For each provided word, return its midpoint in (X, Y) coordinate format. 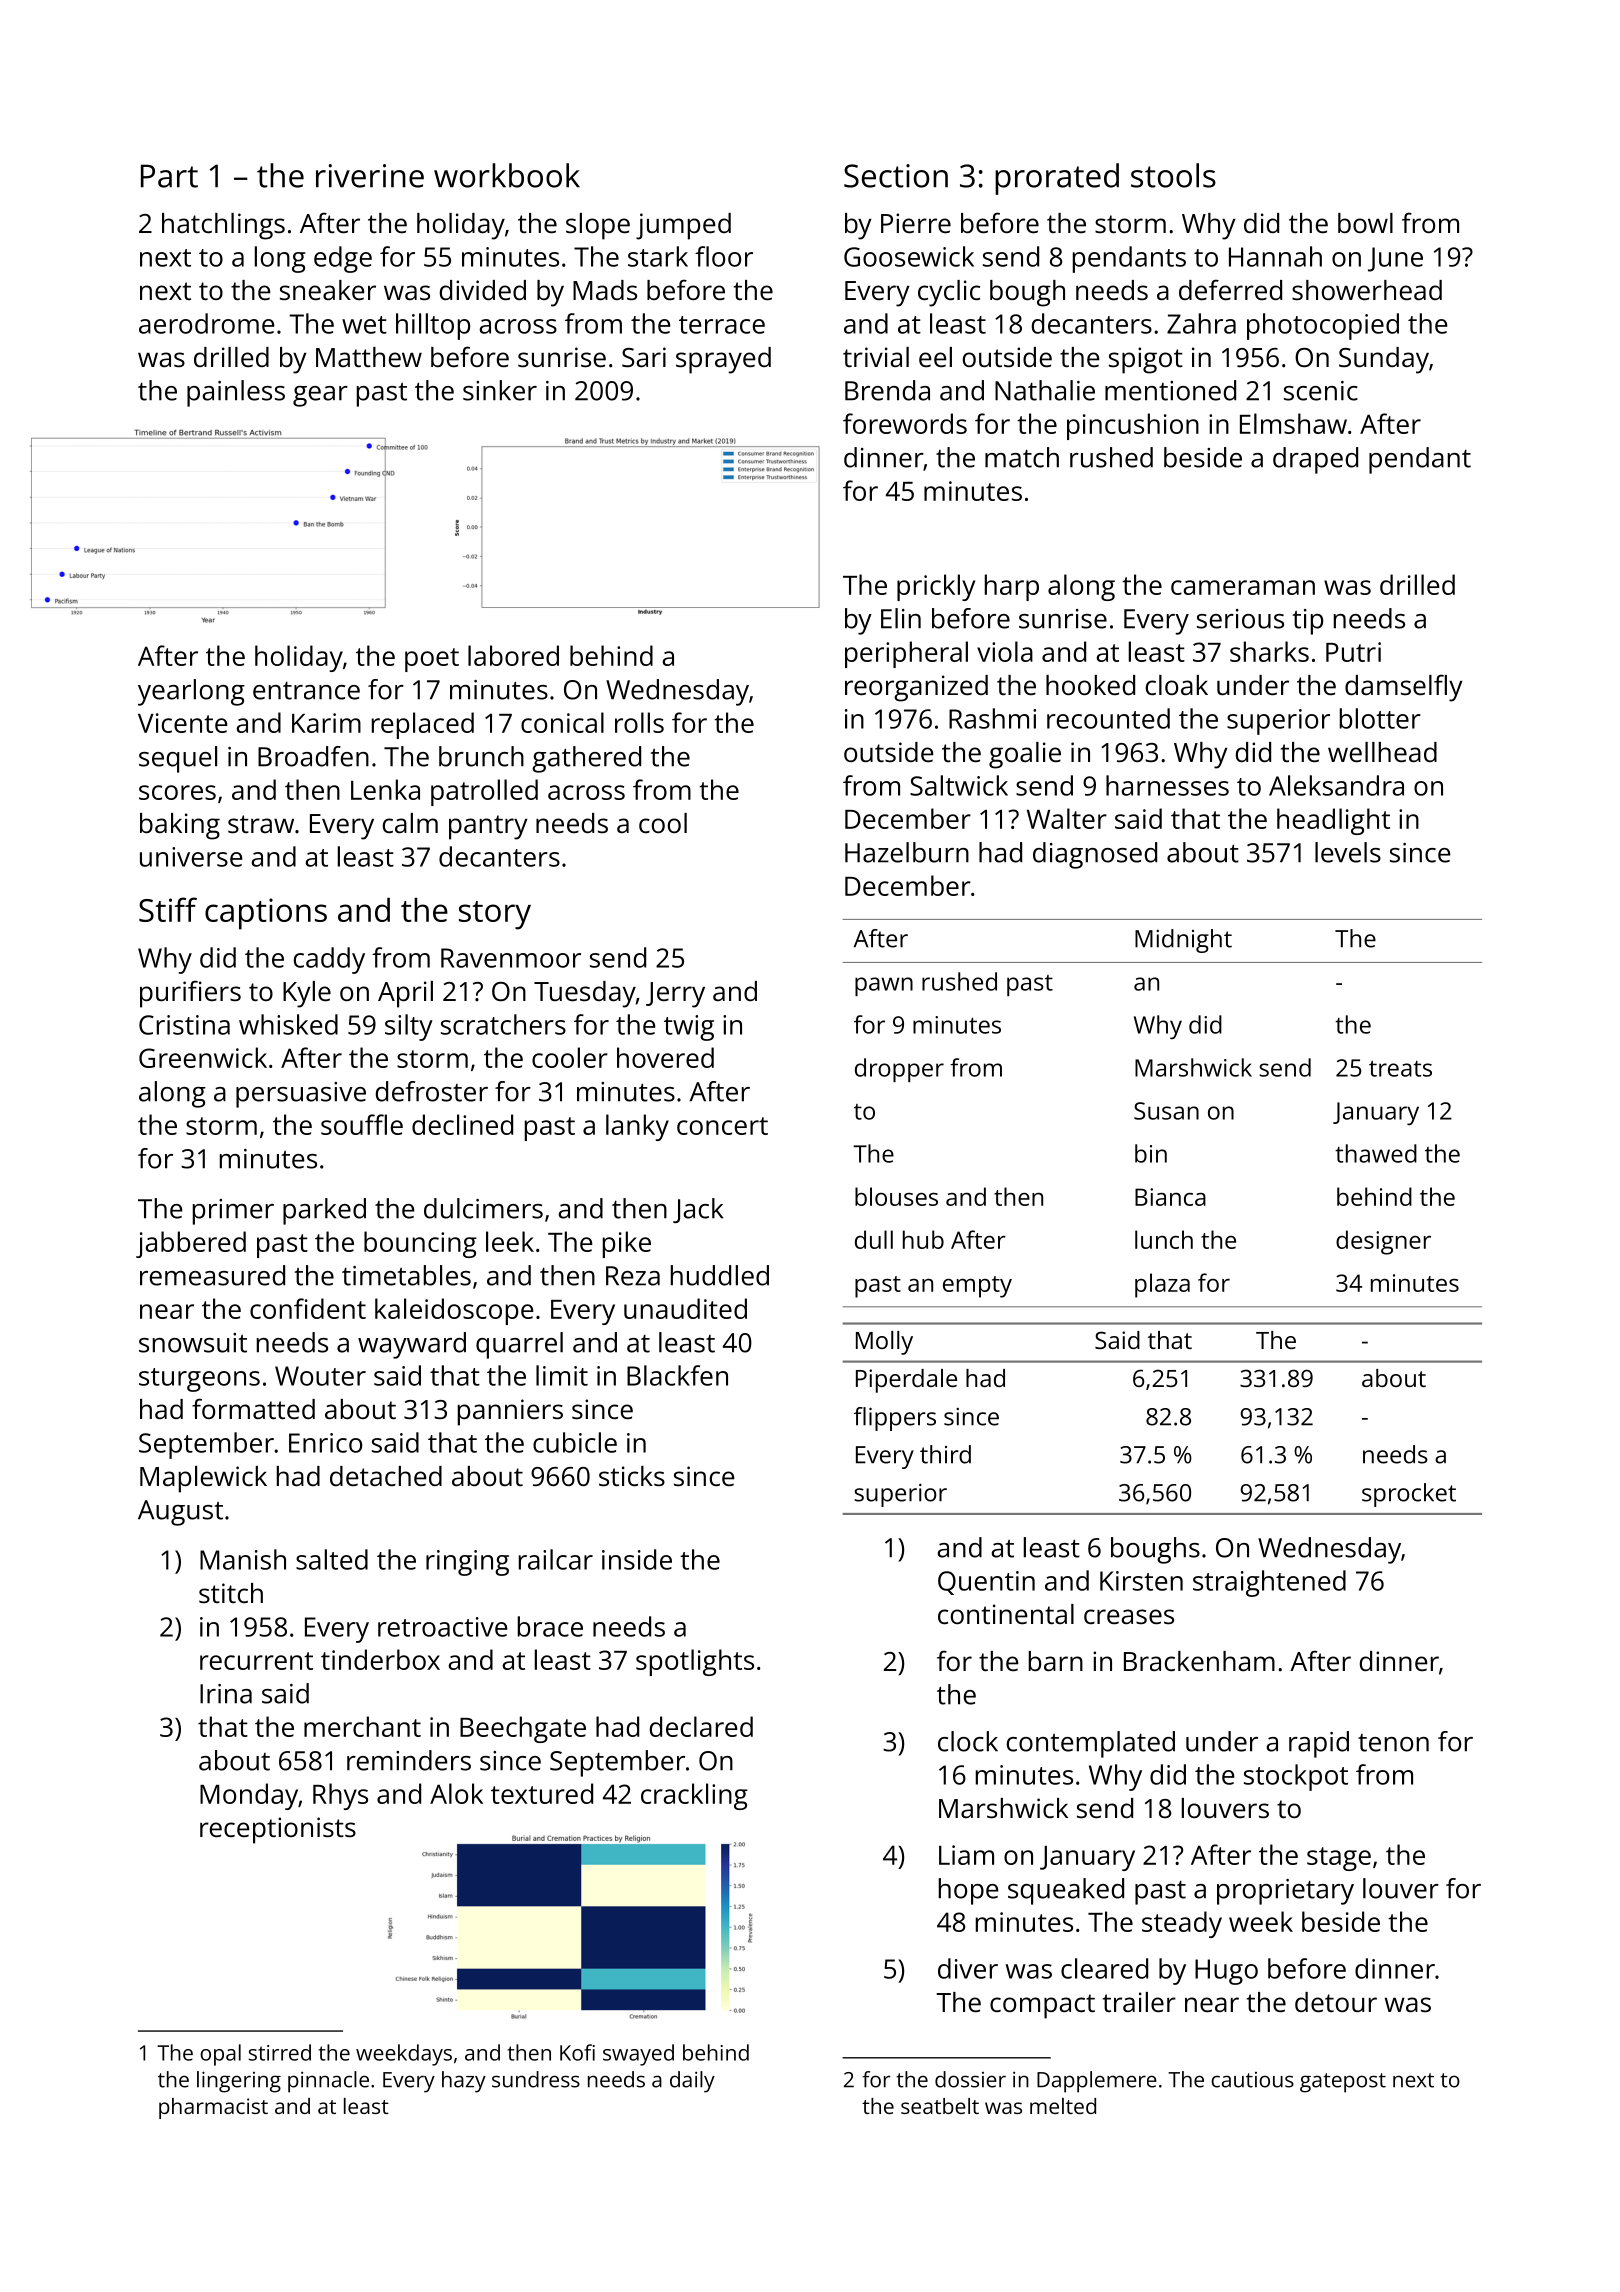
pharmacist (213, 2108)
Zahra (1201, 323)
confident (308, 1308)
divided (483, 290)
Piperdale (906, 1381)
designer (1383, 1242)
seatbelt (940, 2106)
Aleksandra (1336, 785)
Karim (326, 723)
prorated (1057, 179)
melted (1063, 2106)
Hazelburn (907, 852)
